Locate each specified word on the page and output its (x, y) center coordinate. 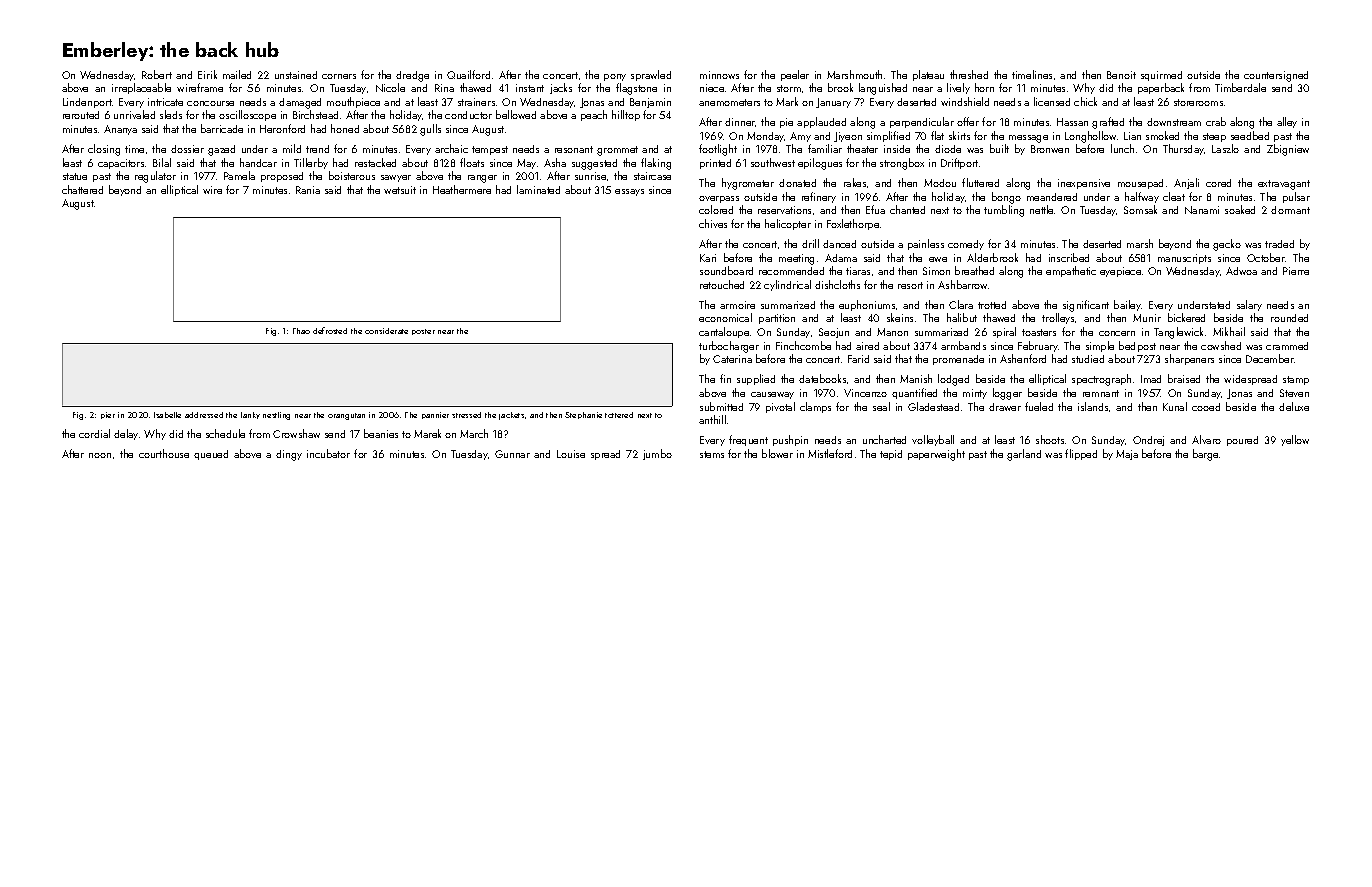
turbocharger (729, 347)
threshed (969, 74)
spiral (1004, 332)
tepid (891, 455)
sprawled (651, 75)
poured (1242, 441)
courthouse (164, 453)
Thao (301, 331)
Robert (157, 74)
